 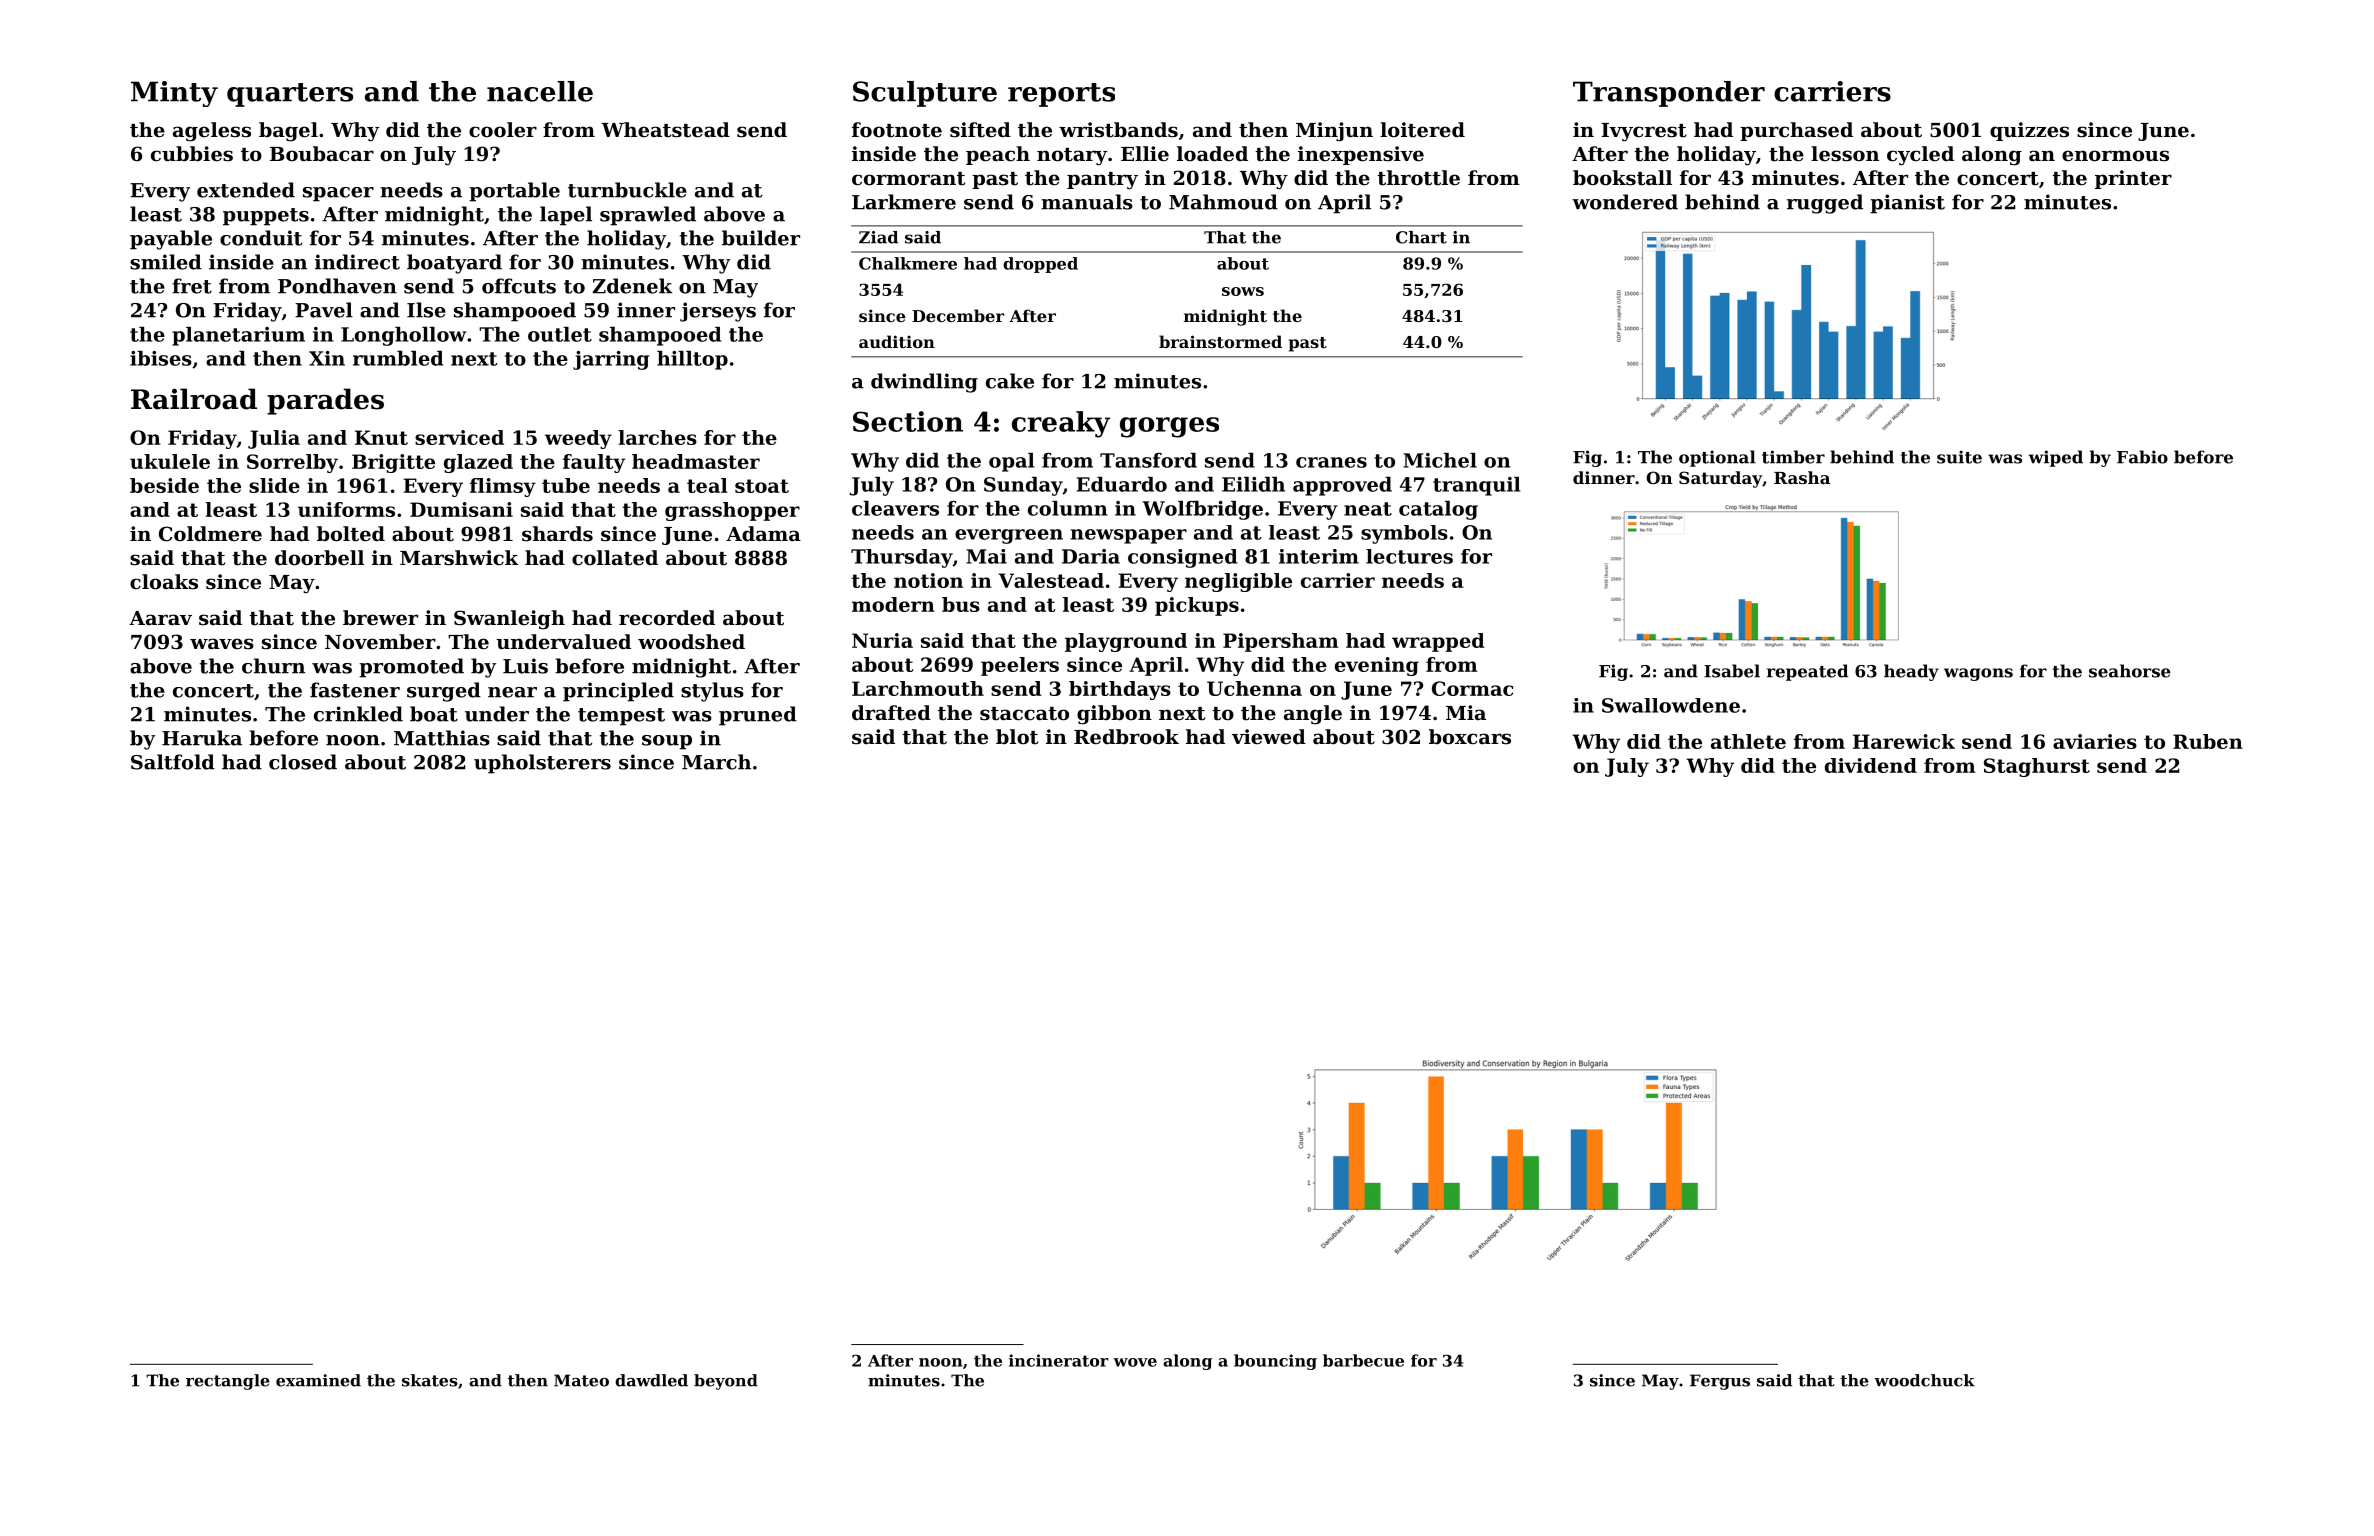 What do you see at coordinates (540, 91) in the image?
I see `nacelle` at bounding box center [540, 91].
